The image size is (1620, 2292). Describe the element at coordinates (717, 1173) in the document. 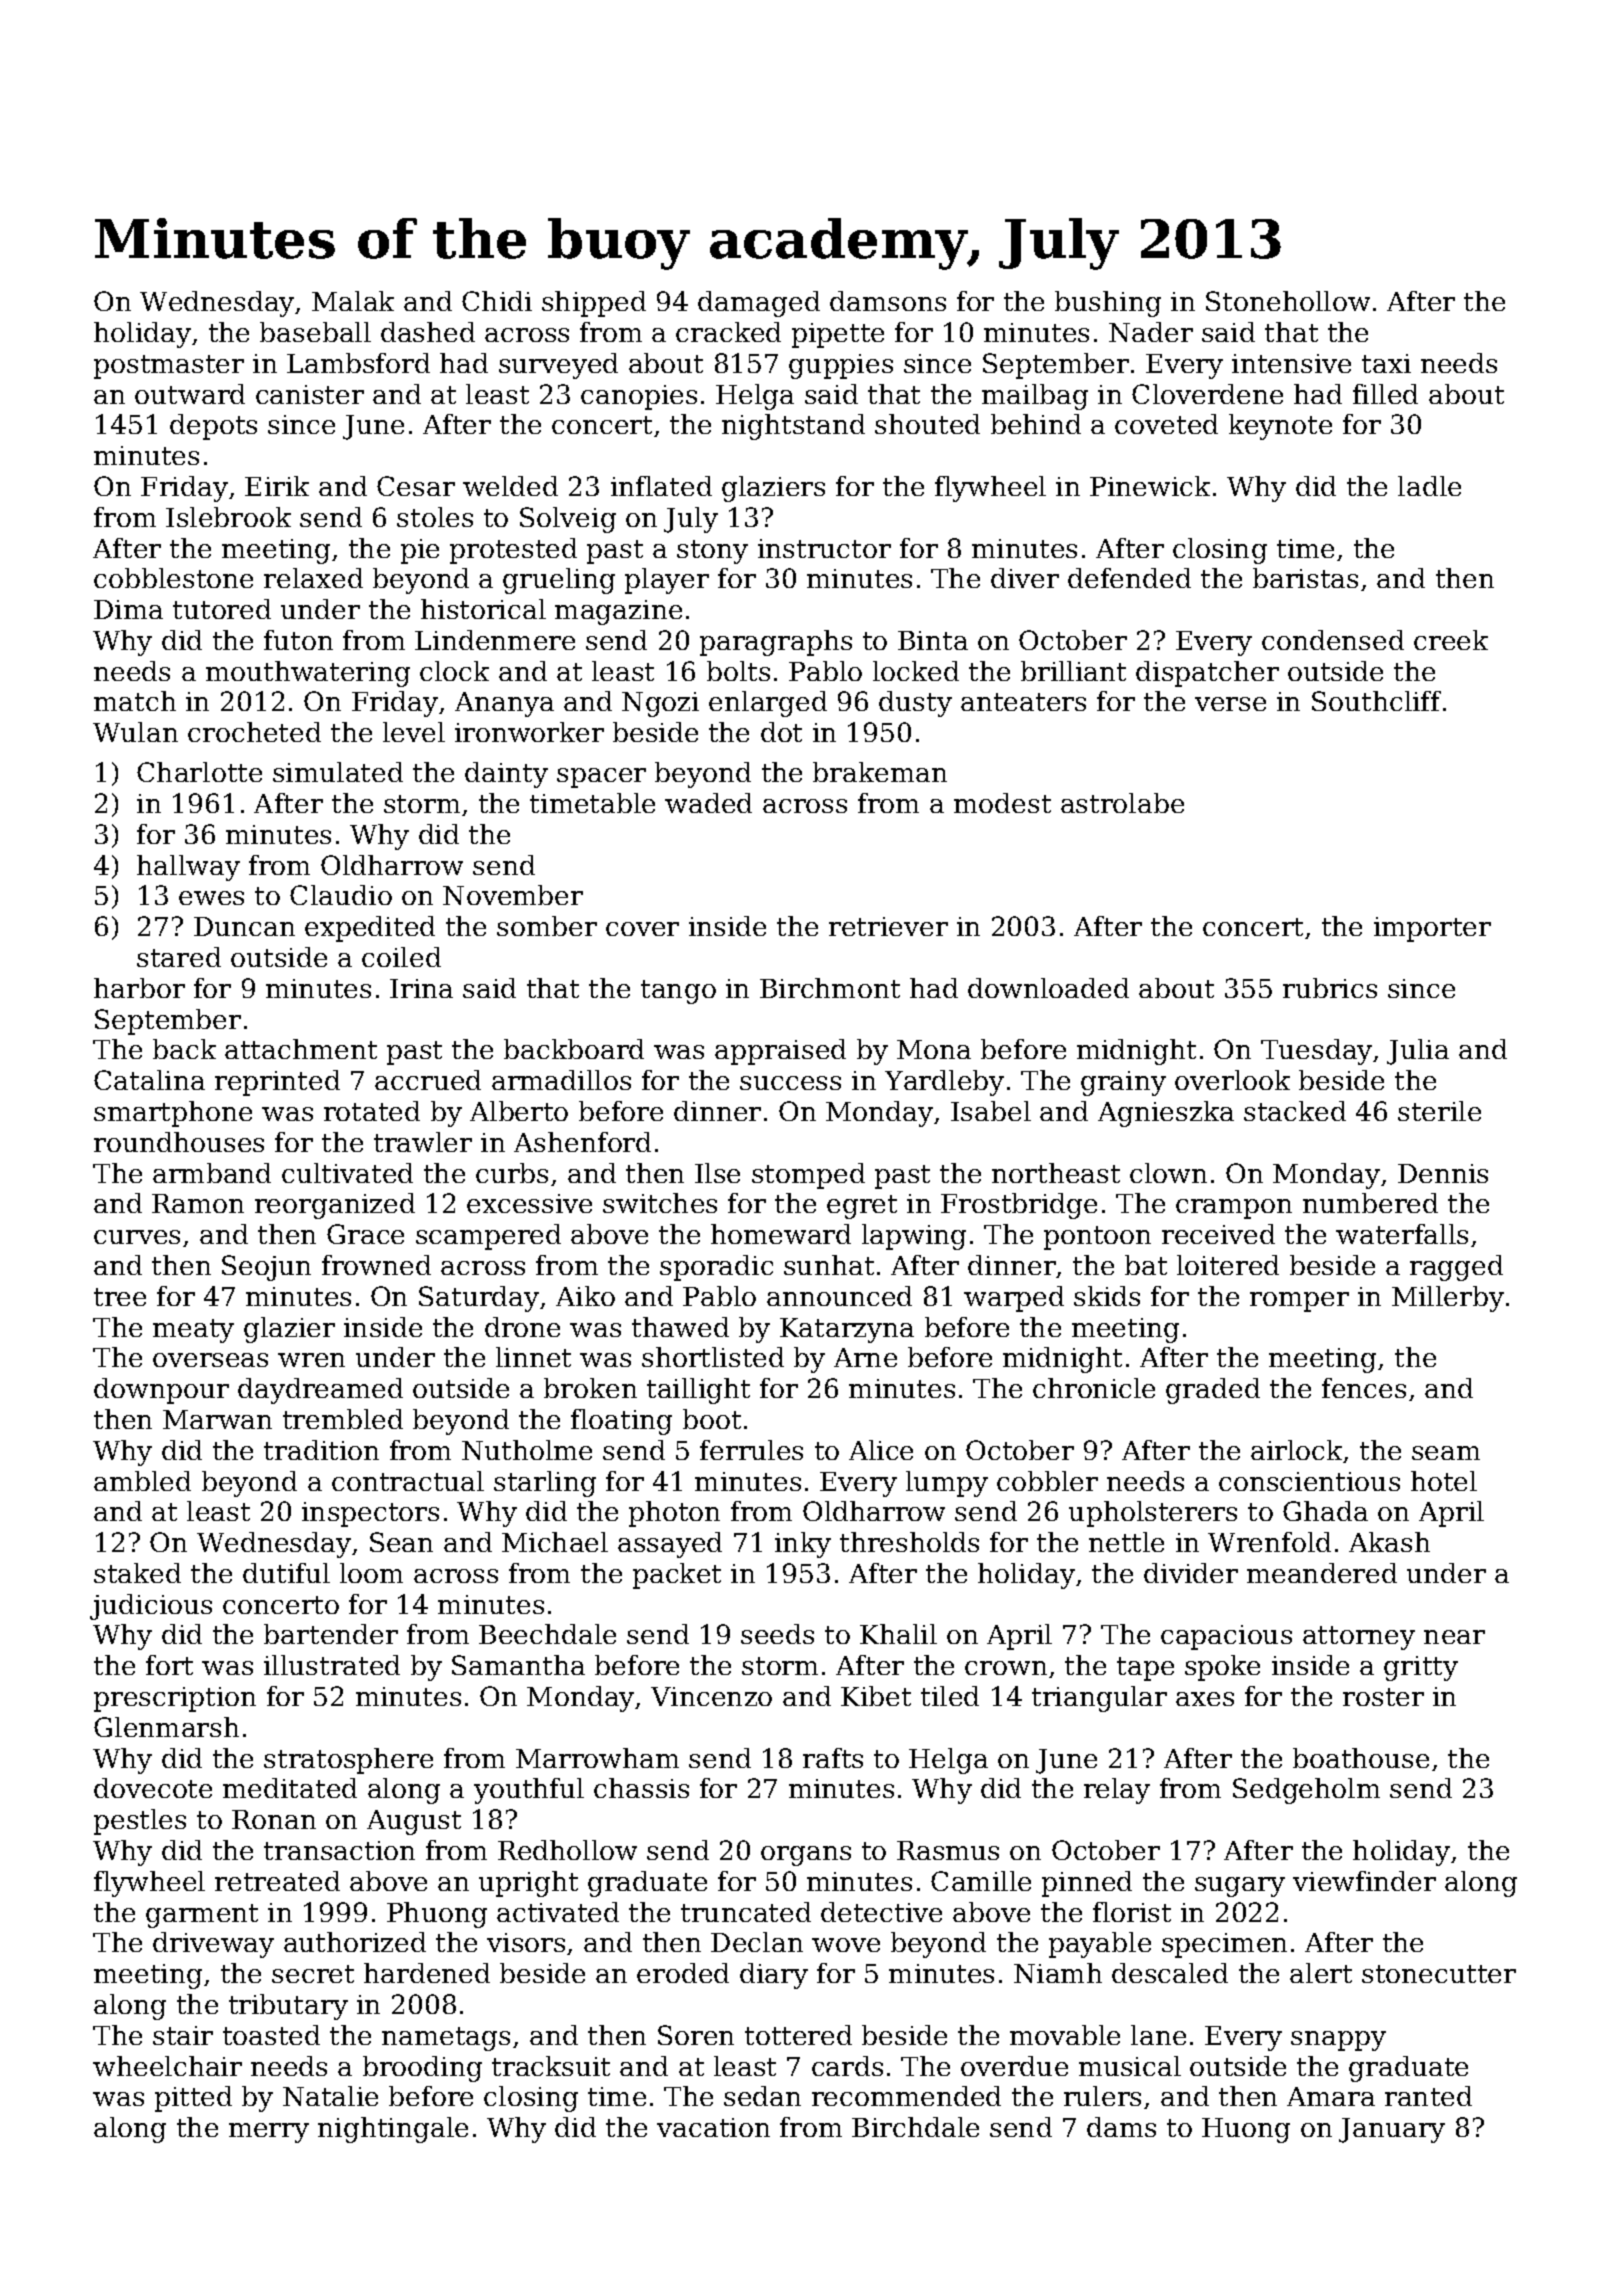

I see `Ilse` at that location.
